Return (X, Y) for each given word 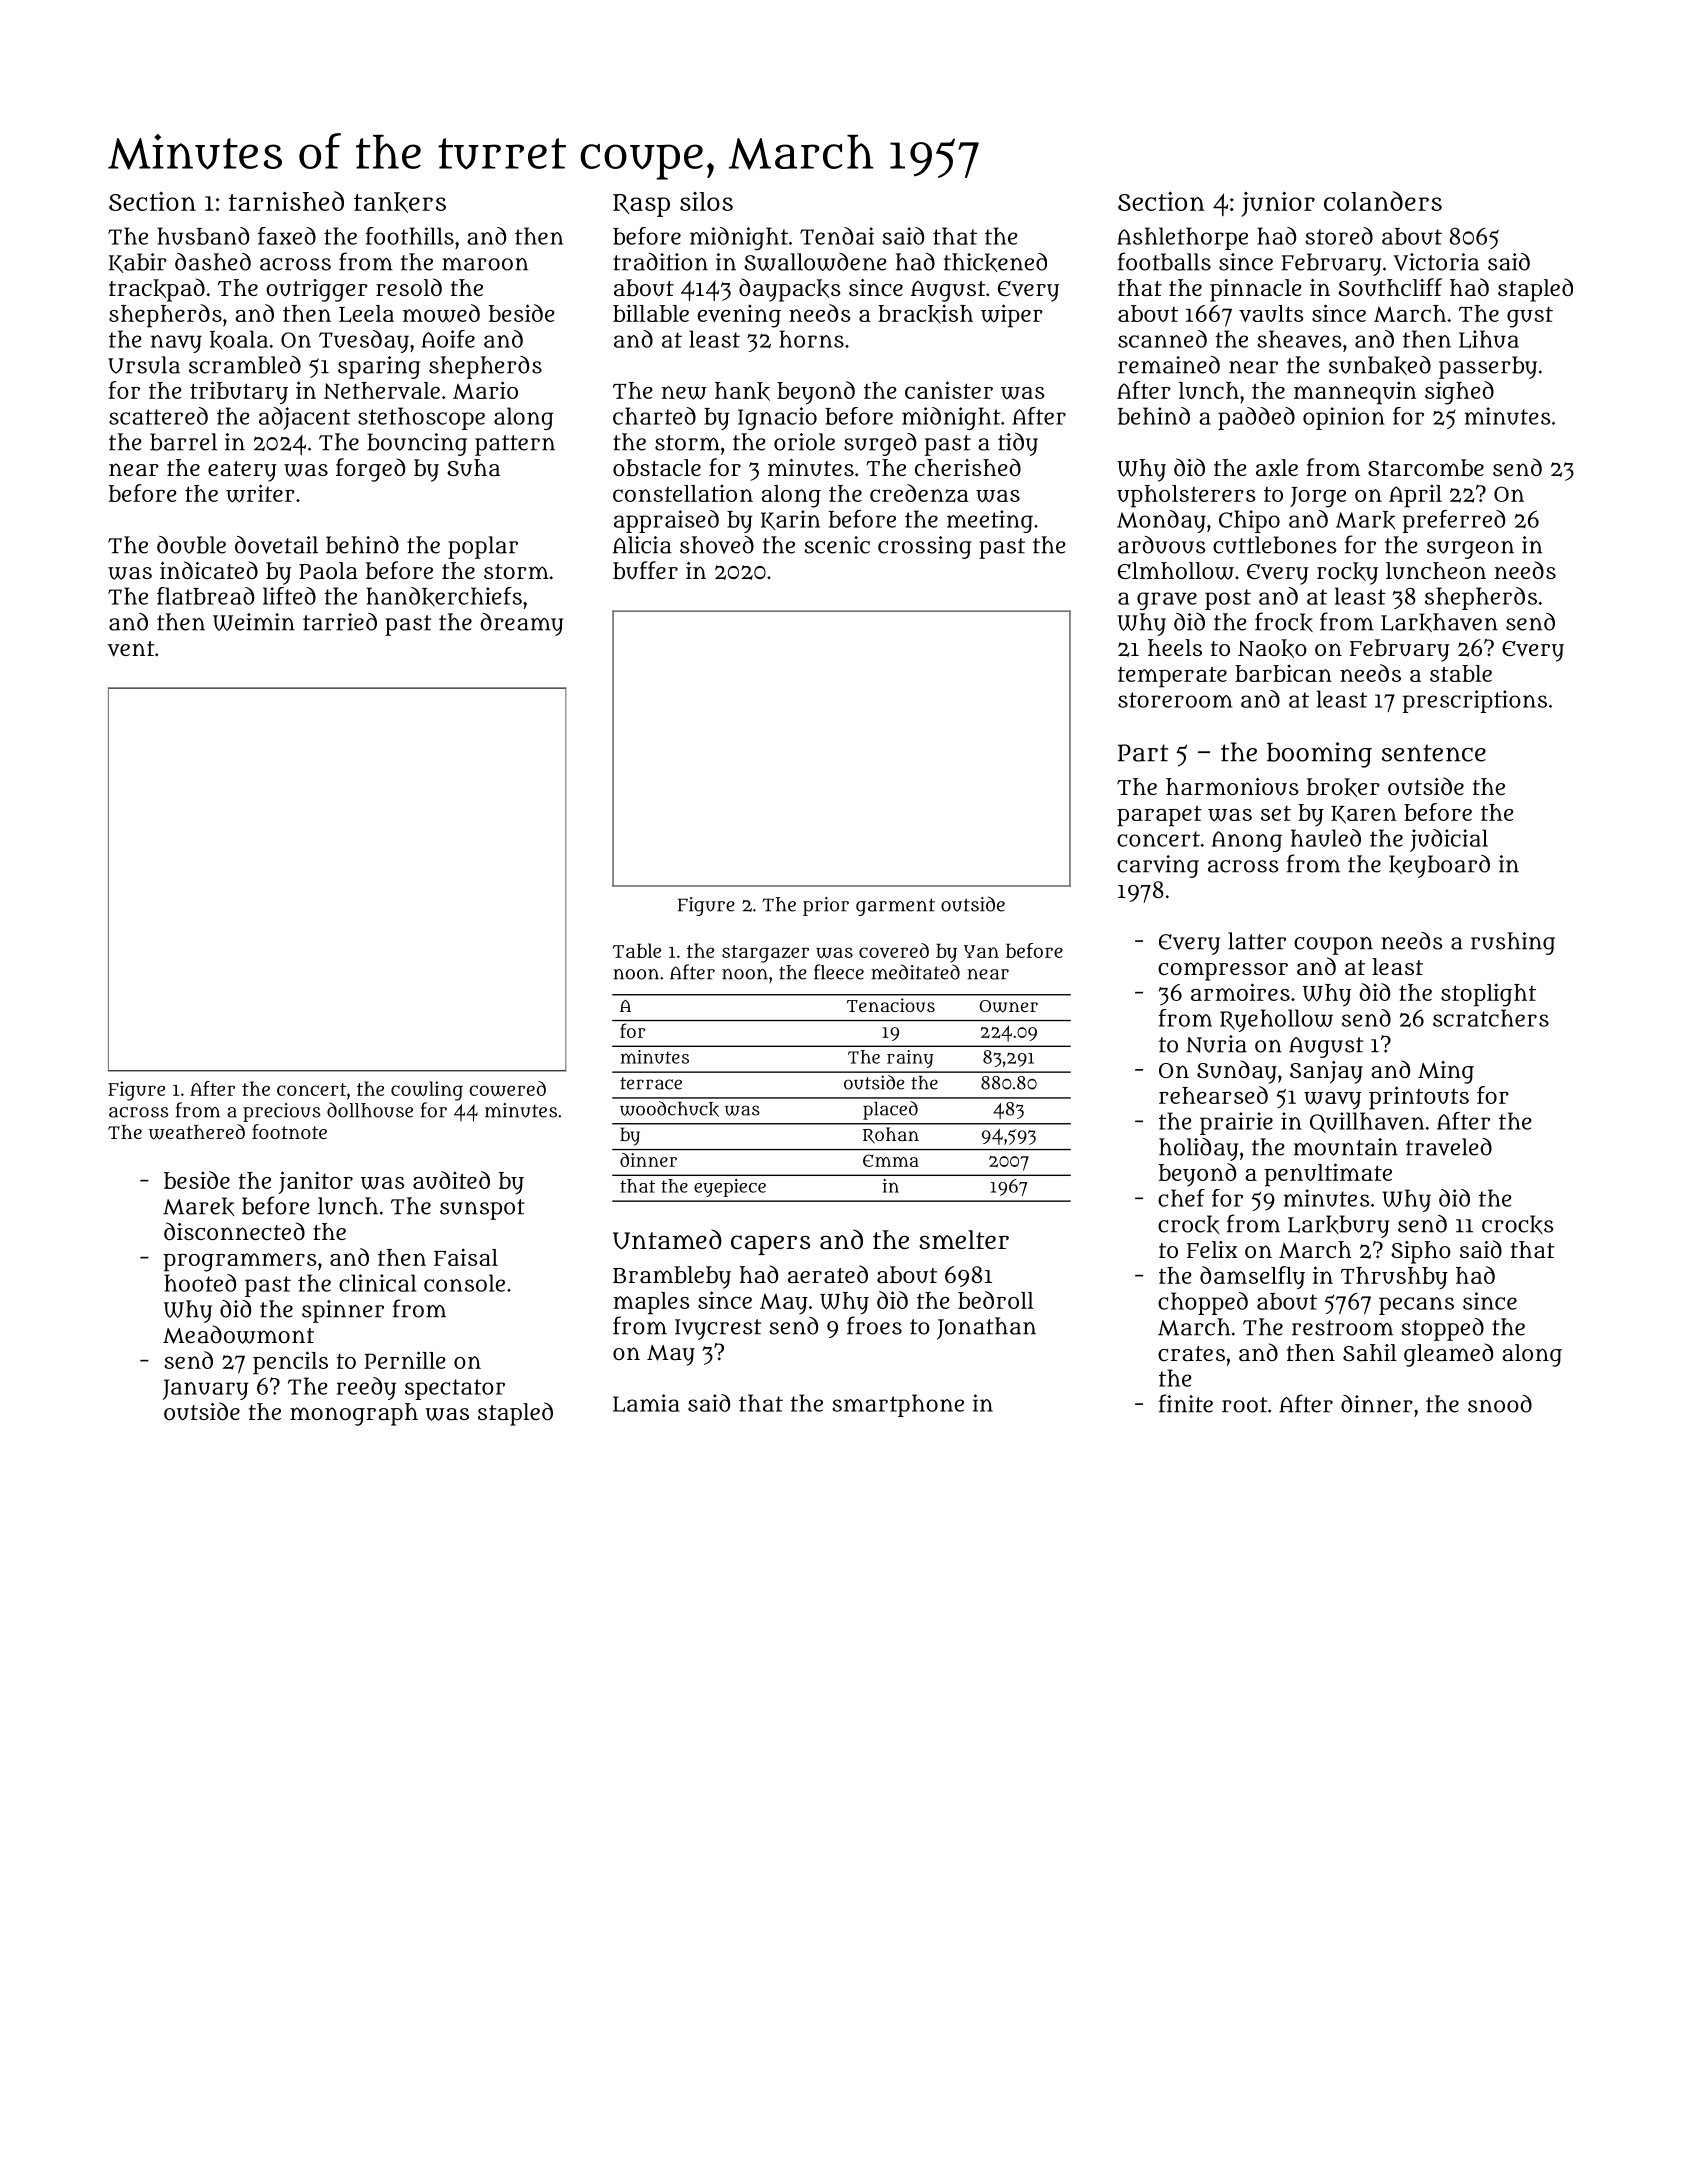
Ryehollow (1276, 1020)
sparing (379, 367)
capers (770, 1245)
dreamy (521, 624)
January (205, 1389)
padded (1256, 418)
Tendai (837, 236)
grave (1167, 601)
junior (1278, 204)
